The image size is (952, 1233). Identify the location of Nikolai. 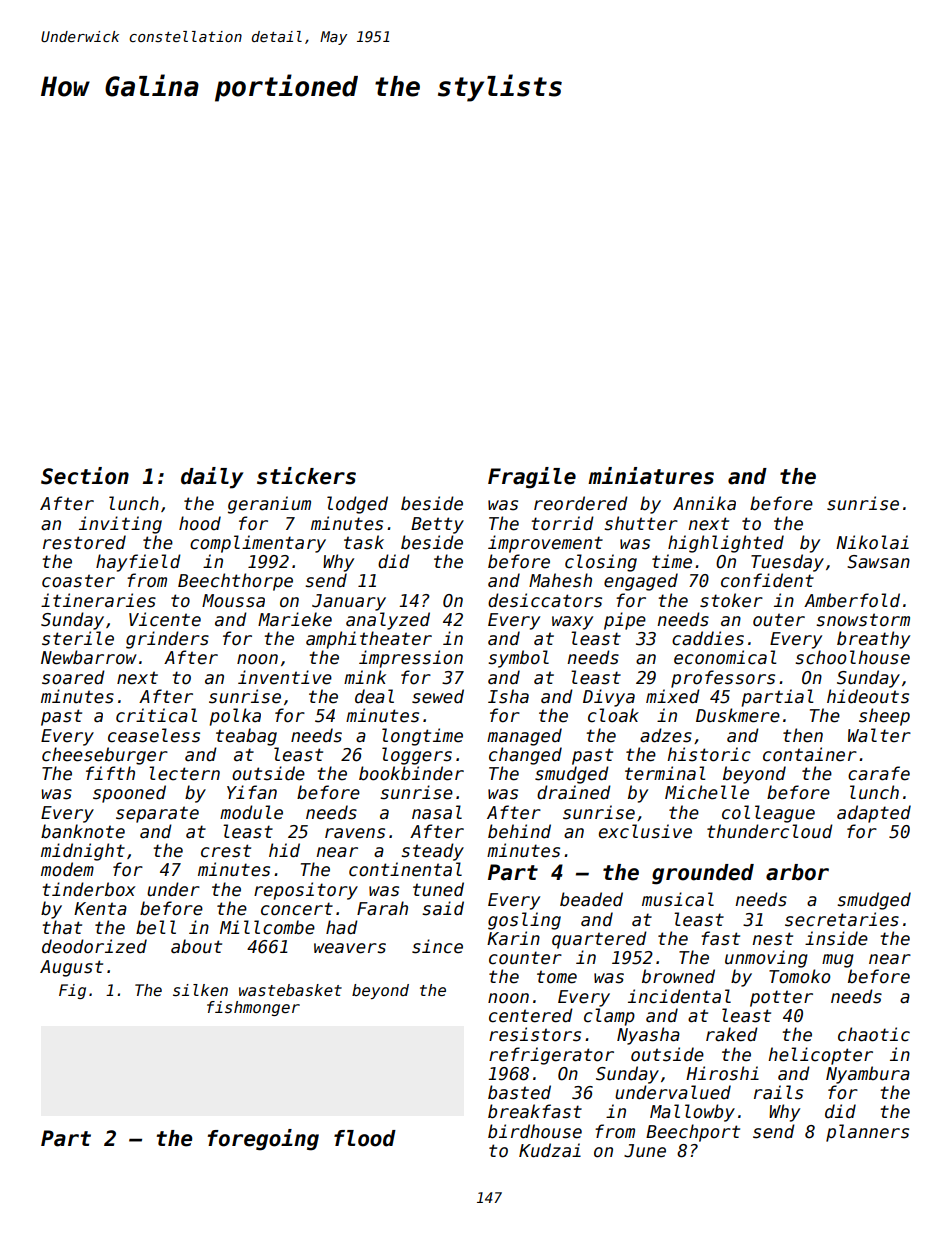
(872, 542).
